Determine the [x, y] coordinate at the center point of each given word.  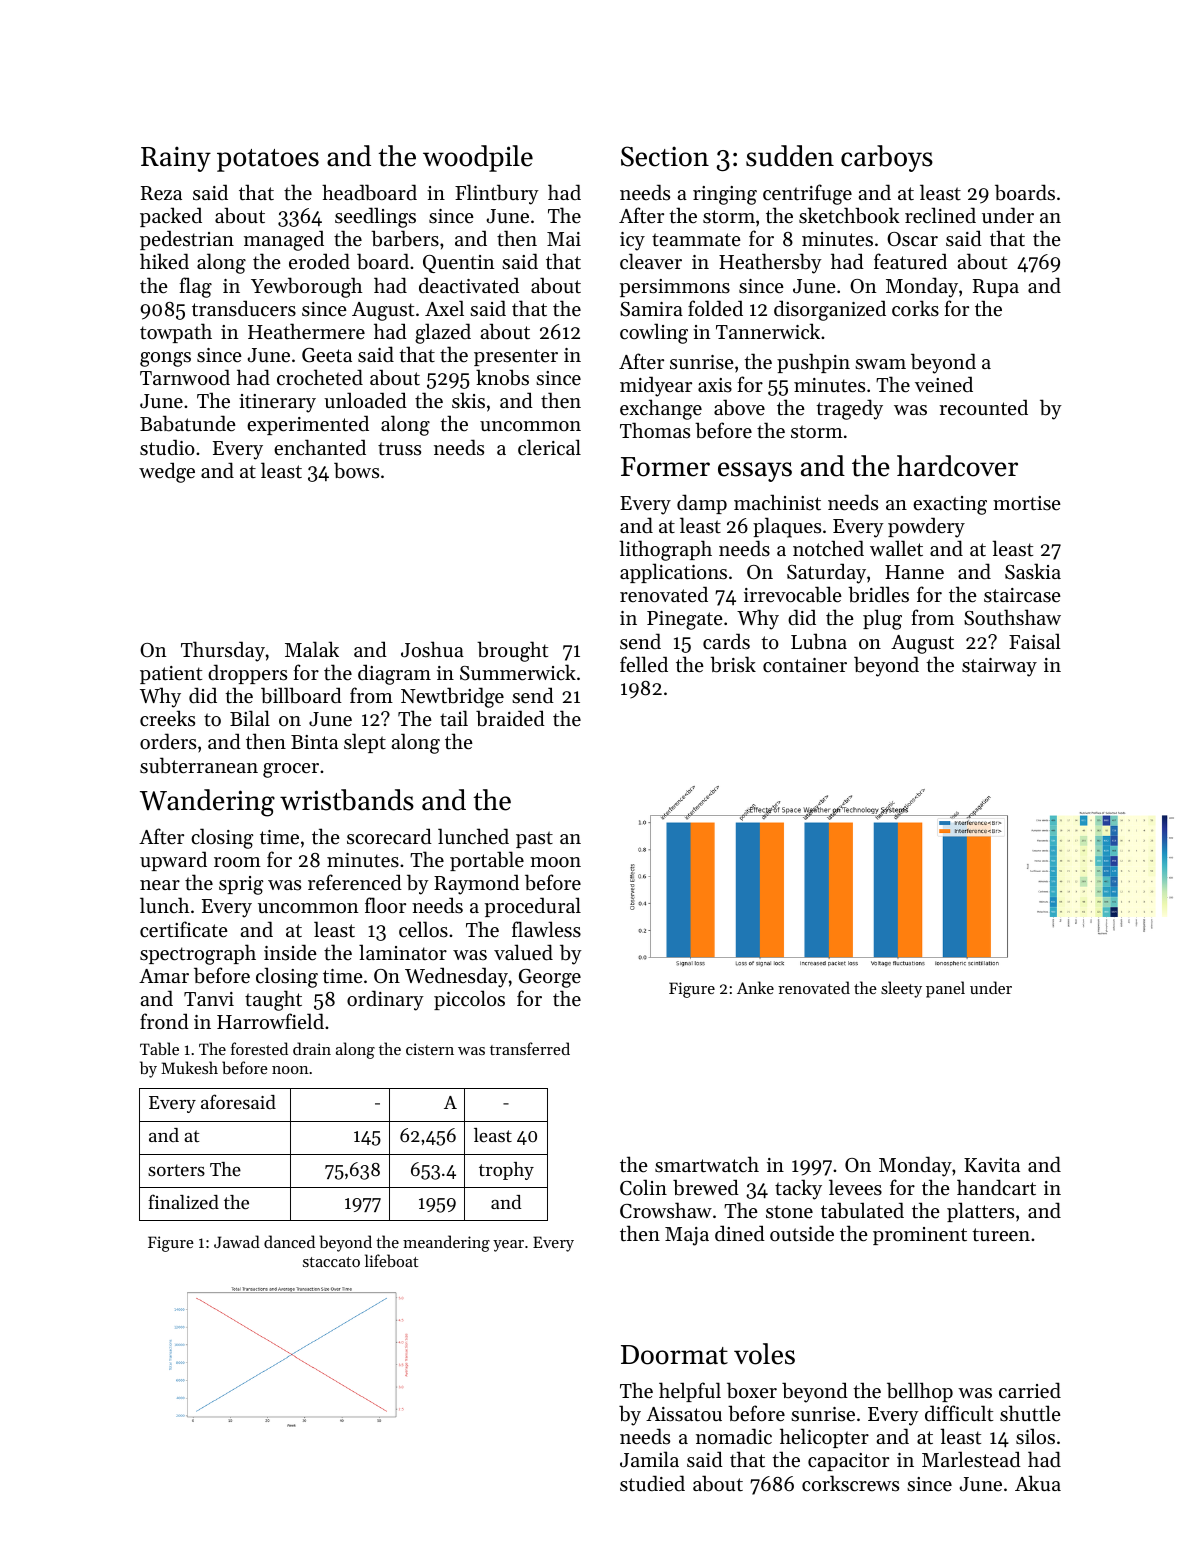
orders [168, 741]
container [805, 665]
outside [802, 1233]
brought [512, 651]
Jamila [649, 1459]
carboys [887, 158]
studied [652, 1483]
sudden [790, 156]
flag [196, 287]
